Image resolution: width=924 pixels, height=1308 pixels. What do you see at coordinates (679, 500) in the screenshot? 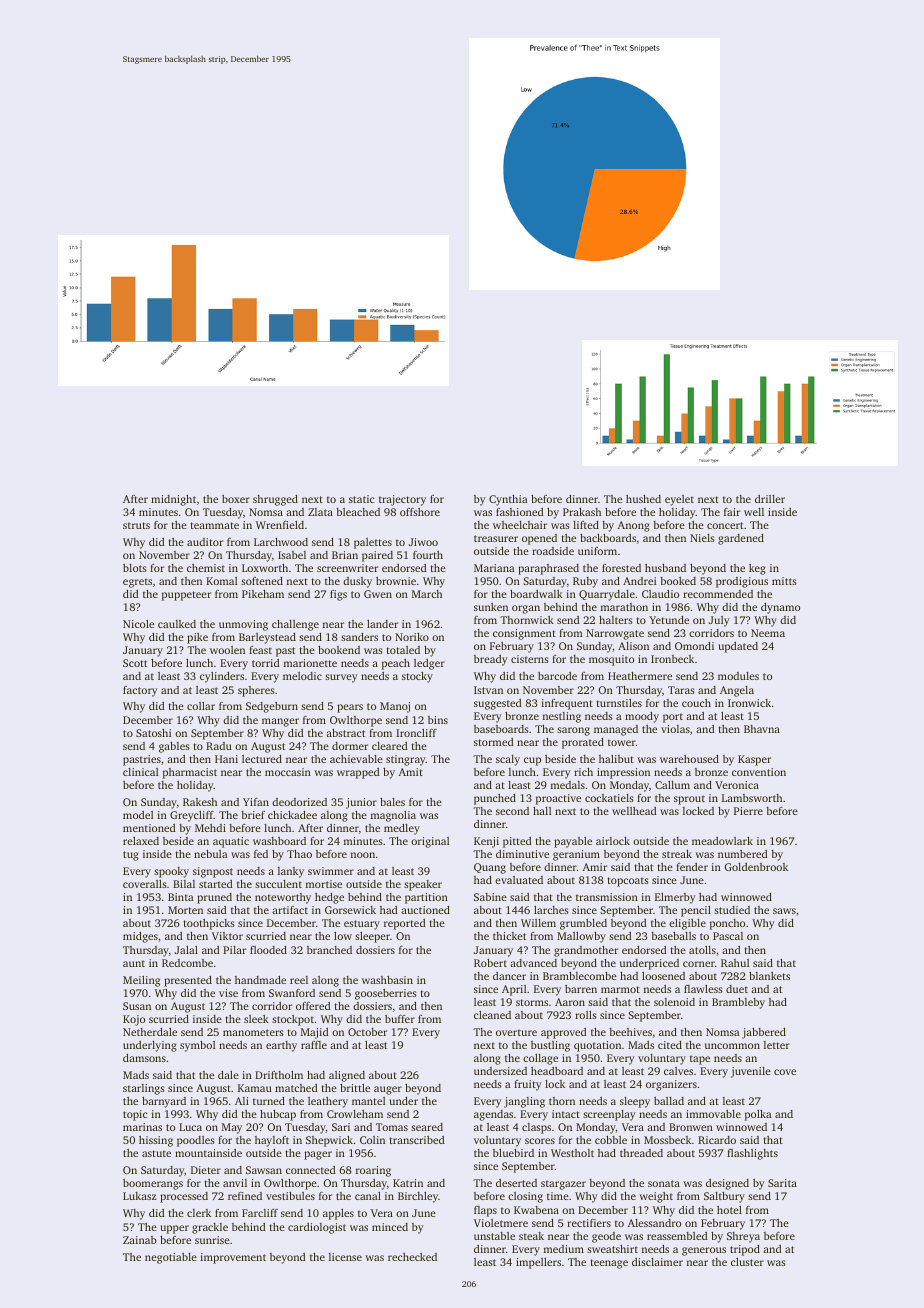
I see `eyelet` at bounding box center [679, 500].
